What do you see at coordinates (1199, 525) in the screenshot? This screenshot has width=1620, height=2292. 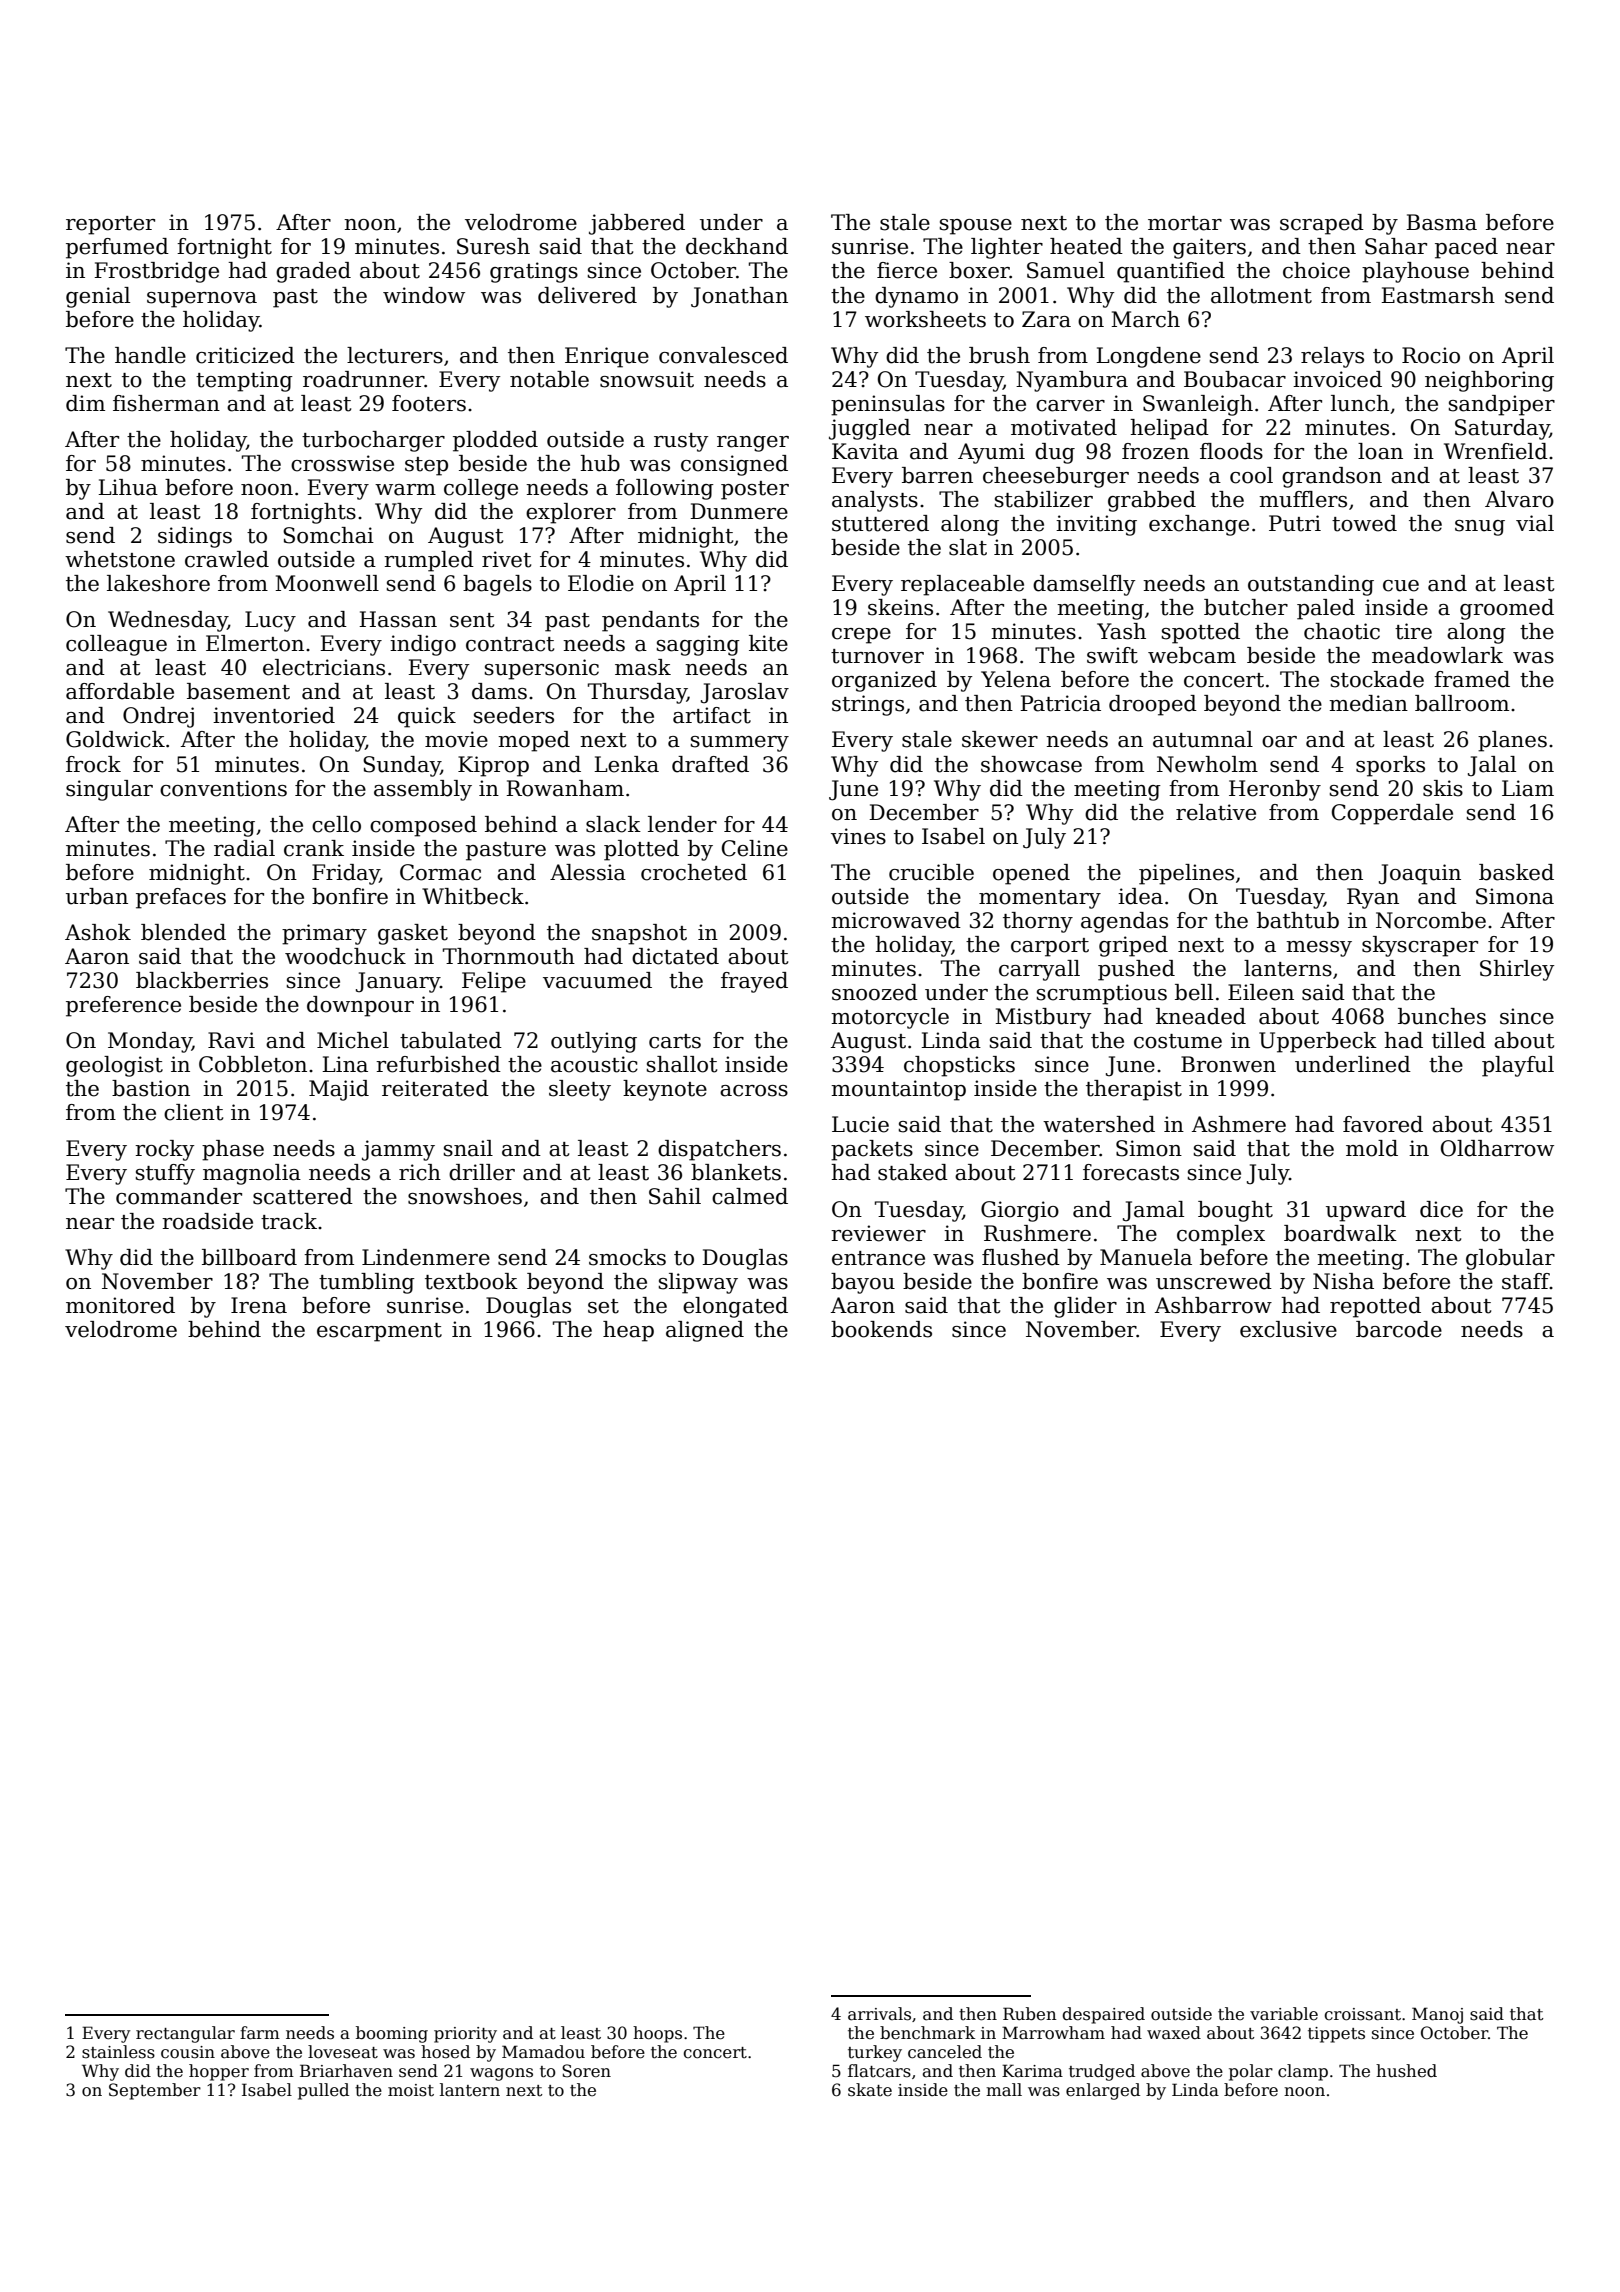 I see `exchange` at bounding box center [1199, 525].
